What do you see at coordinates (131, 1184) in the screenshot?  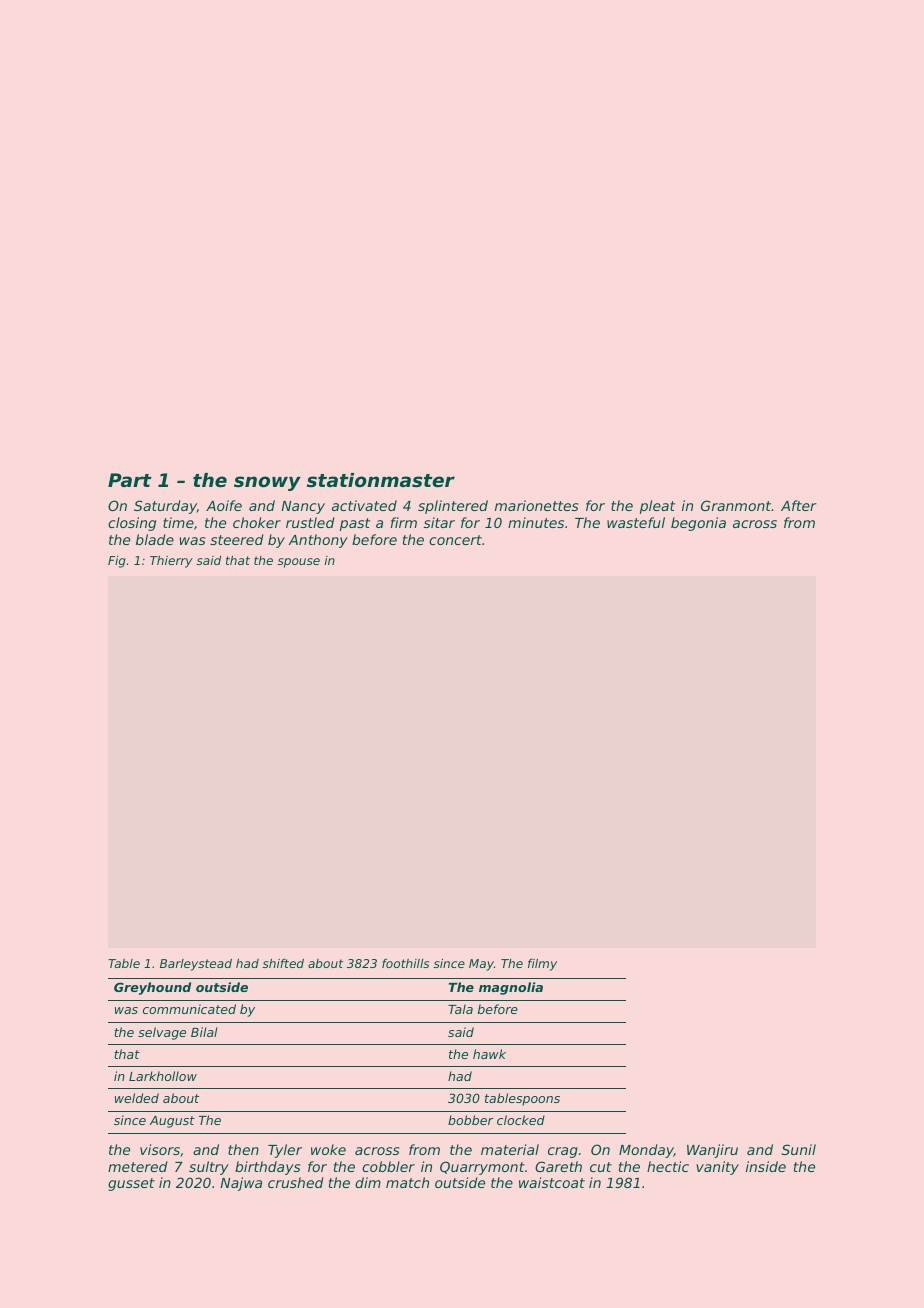 I see `gusset` at bounding box center [131, 1184].
